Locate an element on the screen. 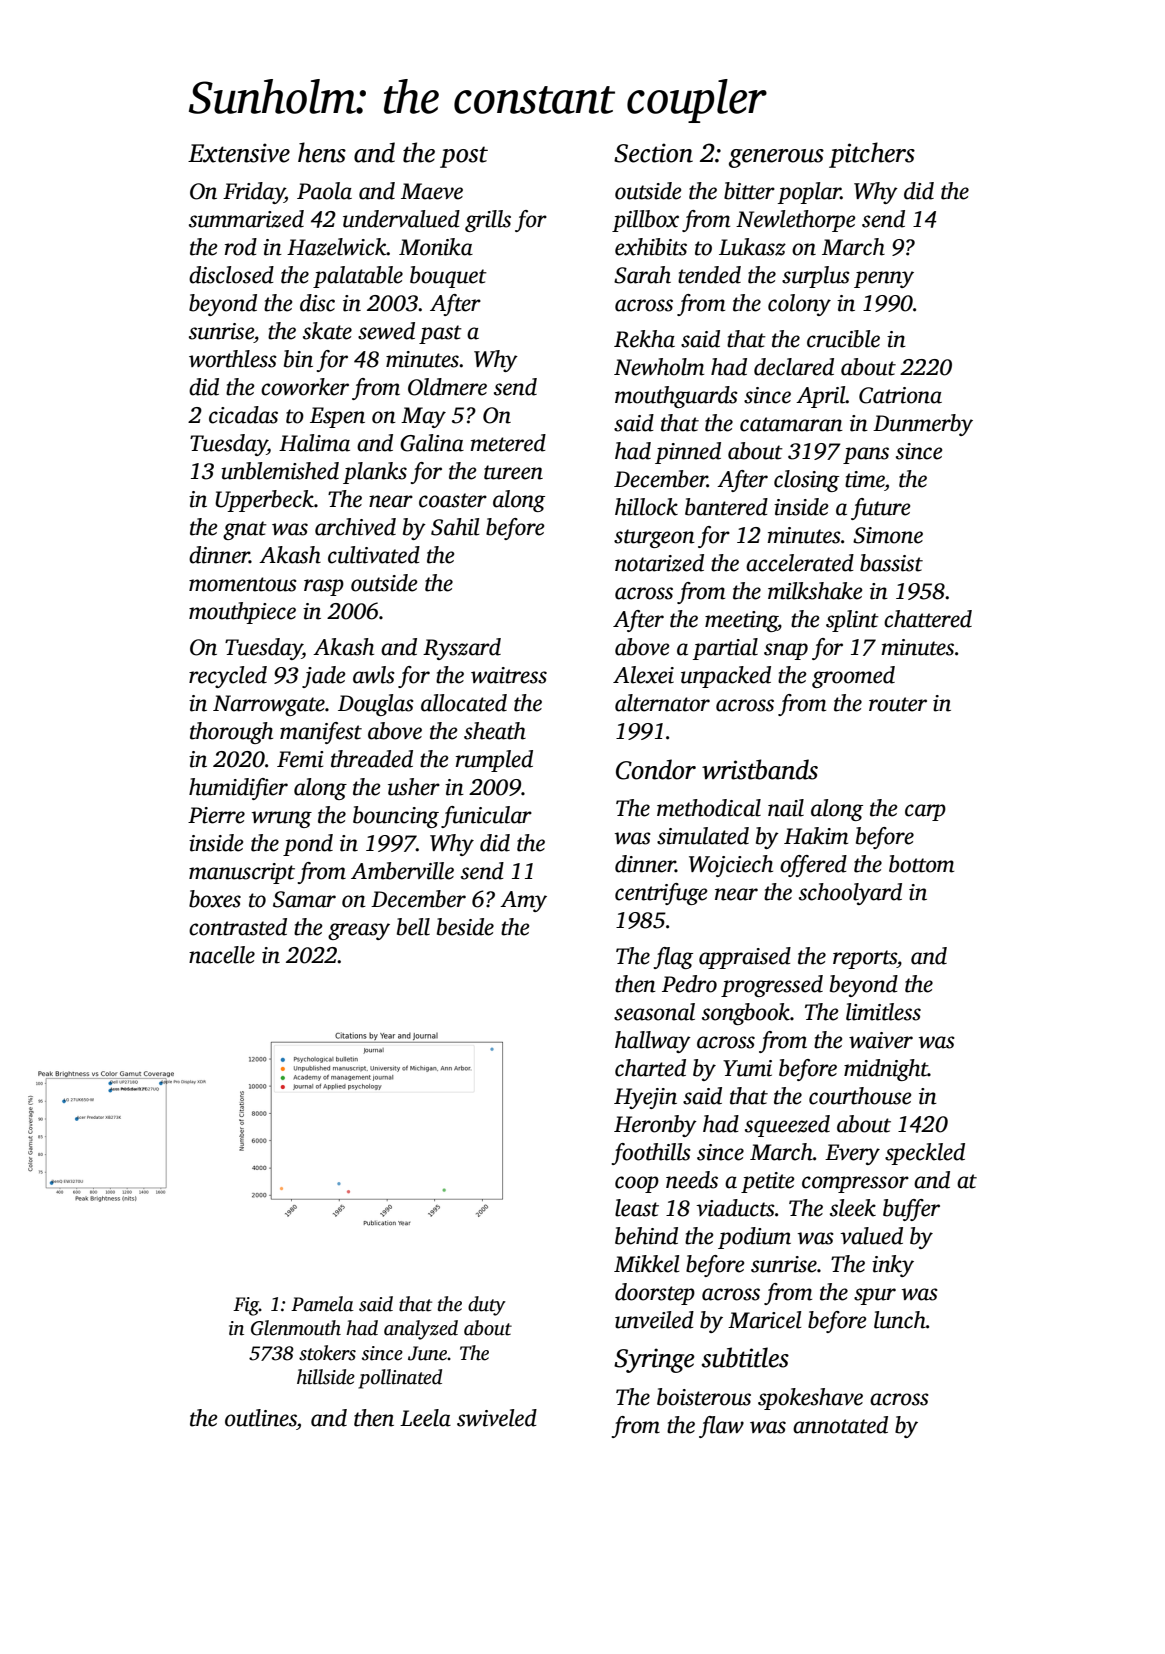 The height and width of the screenshot is (1654, 1165). pitchers is located at coordinates (872, 155).
